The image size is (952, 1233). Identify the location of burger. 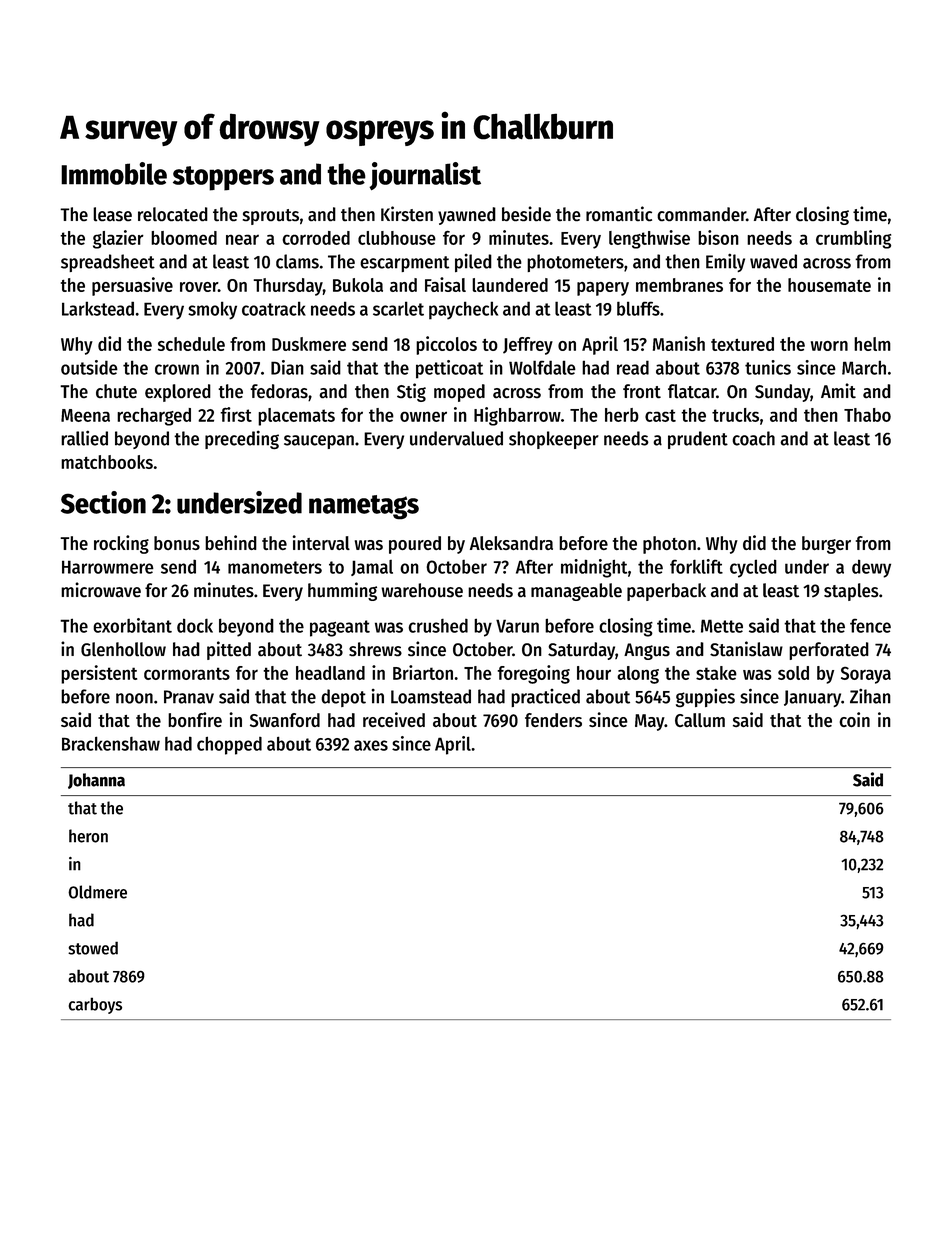
(826, 545).
